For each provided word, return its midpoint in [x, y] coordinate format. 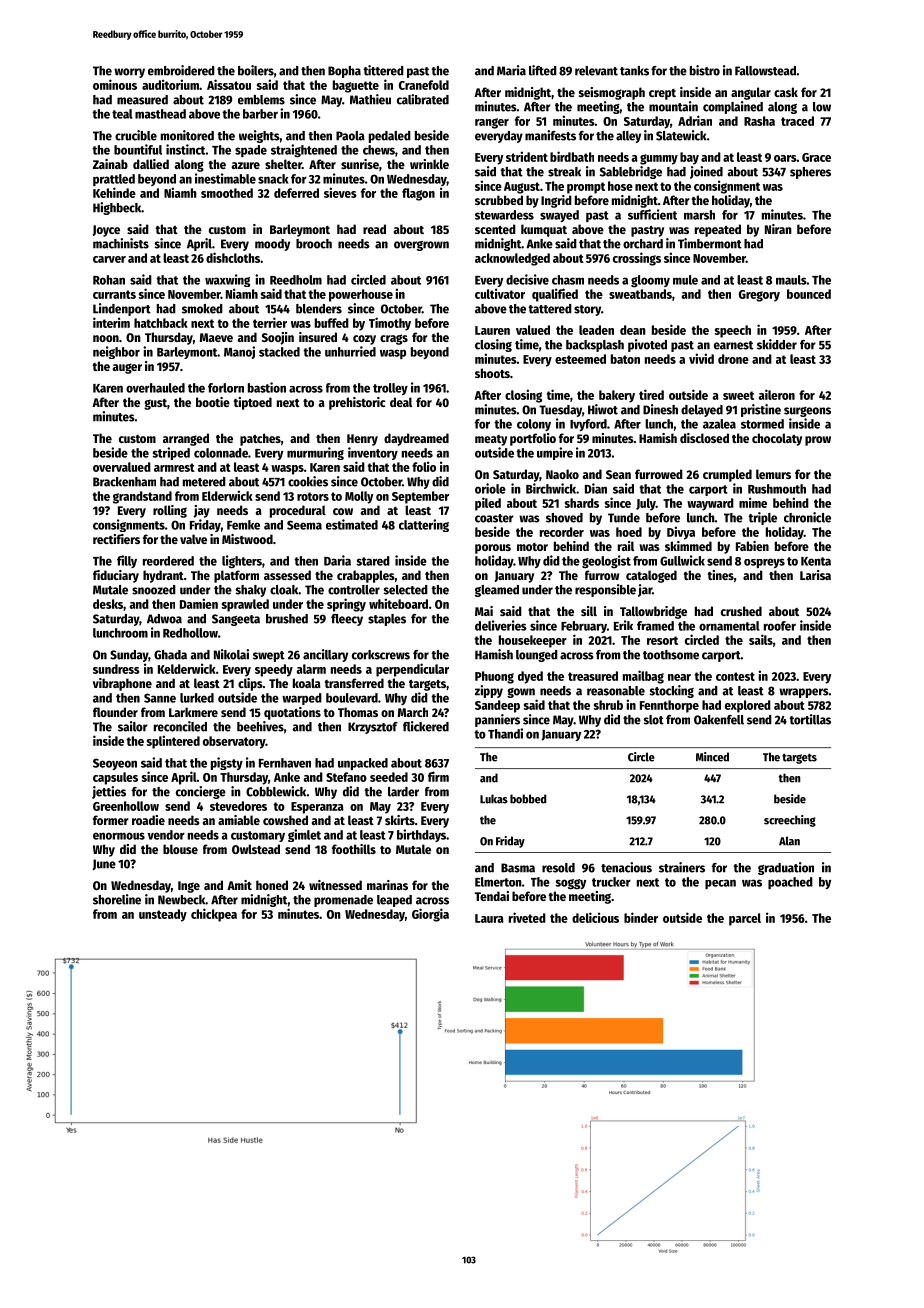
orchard [643, 244]
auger [127, 368]
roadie [148, 820]
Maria [511, 70]
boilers [256, 70]
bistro [705, 70]
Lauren [492, 330]
